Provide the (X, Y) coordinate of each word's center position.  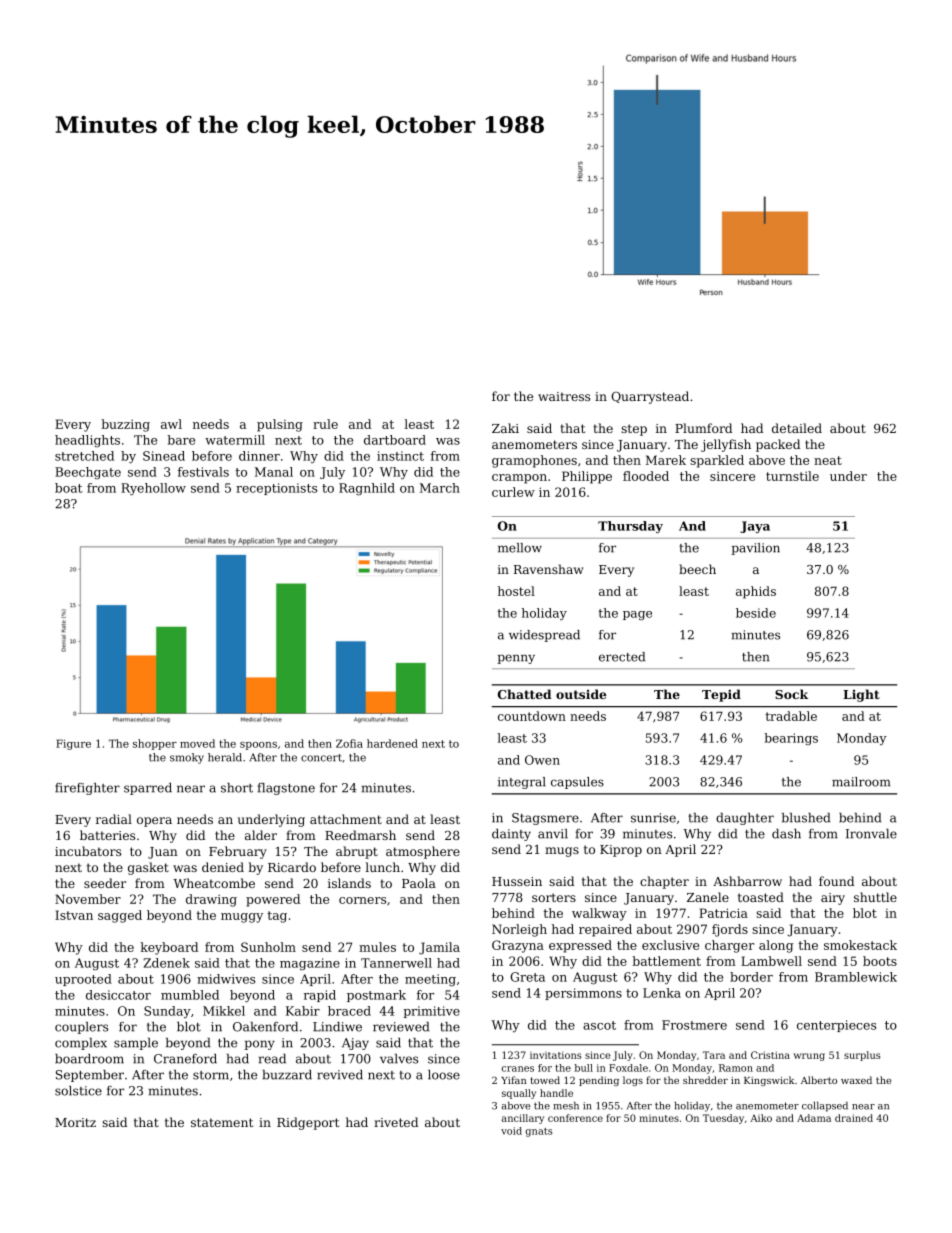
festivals (203, 472)
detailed (797, 428)
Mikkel (224, 1011)
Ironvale (871, 834)
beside (756, 613)
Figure (73, 744)
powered (273, 900)
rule (325, 424)
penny (516, 659)
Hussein (517, 881)
